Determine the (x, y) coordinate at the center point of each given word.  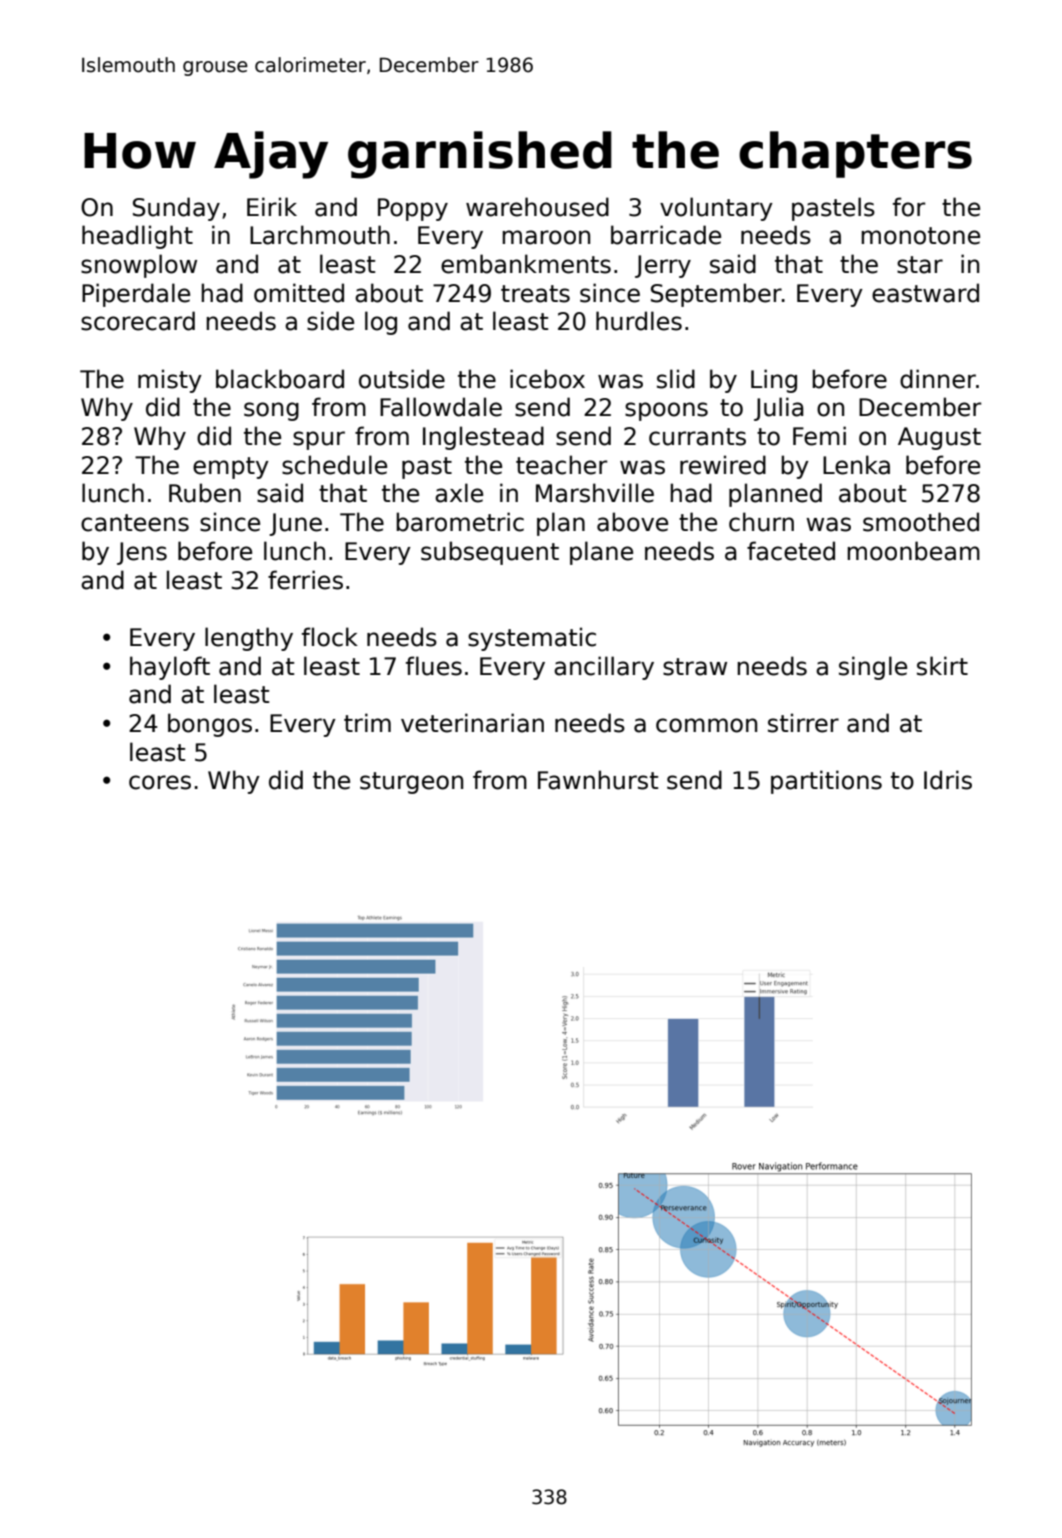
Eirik (272, 206)
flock (330, 637)
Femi (819, 436)
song (271, 411)
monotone (920, 236)
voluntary (716, 209)
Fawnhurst (598, 780)
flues (434, 666)
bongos (210, 725)
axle (459, 493)
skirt (942, 666)
